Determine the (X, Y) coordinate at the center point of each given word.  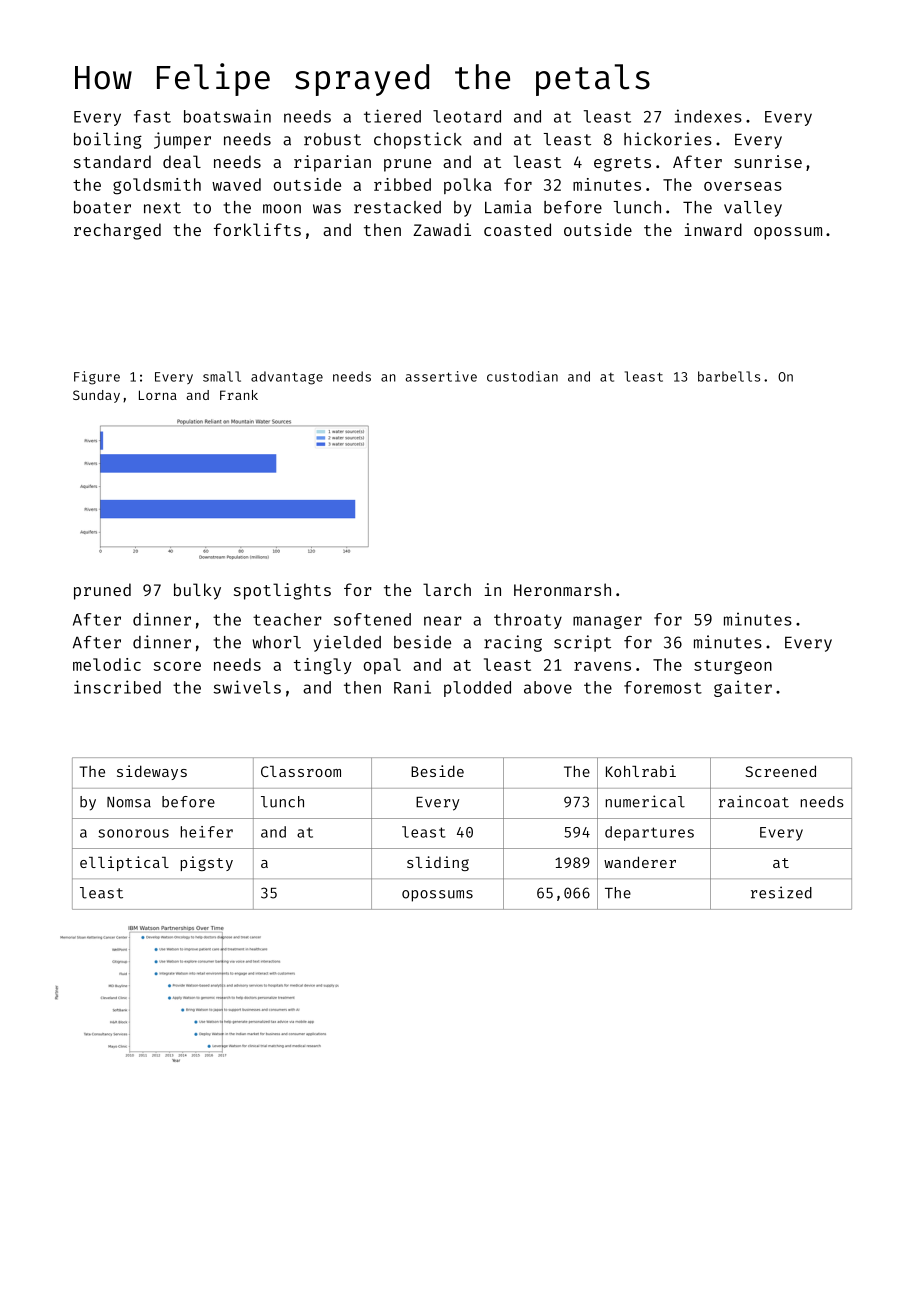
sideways (152, 772)
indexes (708, 116)
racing (513, 643)
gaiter (743, 689)
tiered (392, 116)
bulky (197, 591)
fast (152, 116)
